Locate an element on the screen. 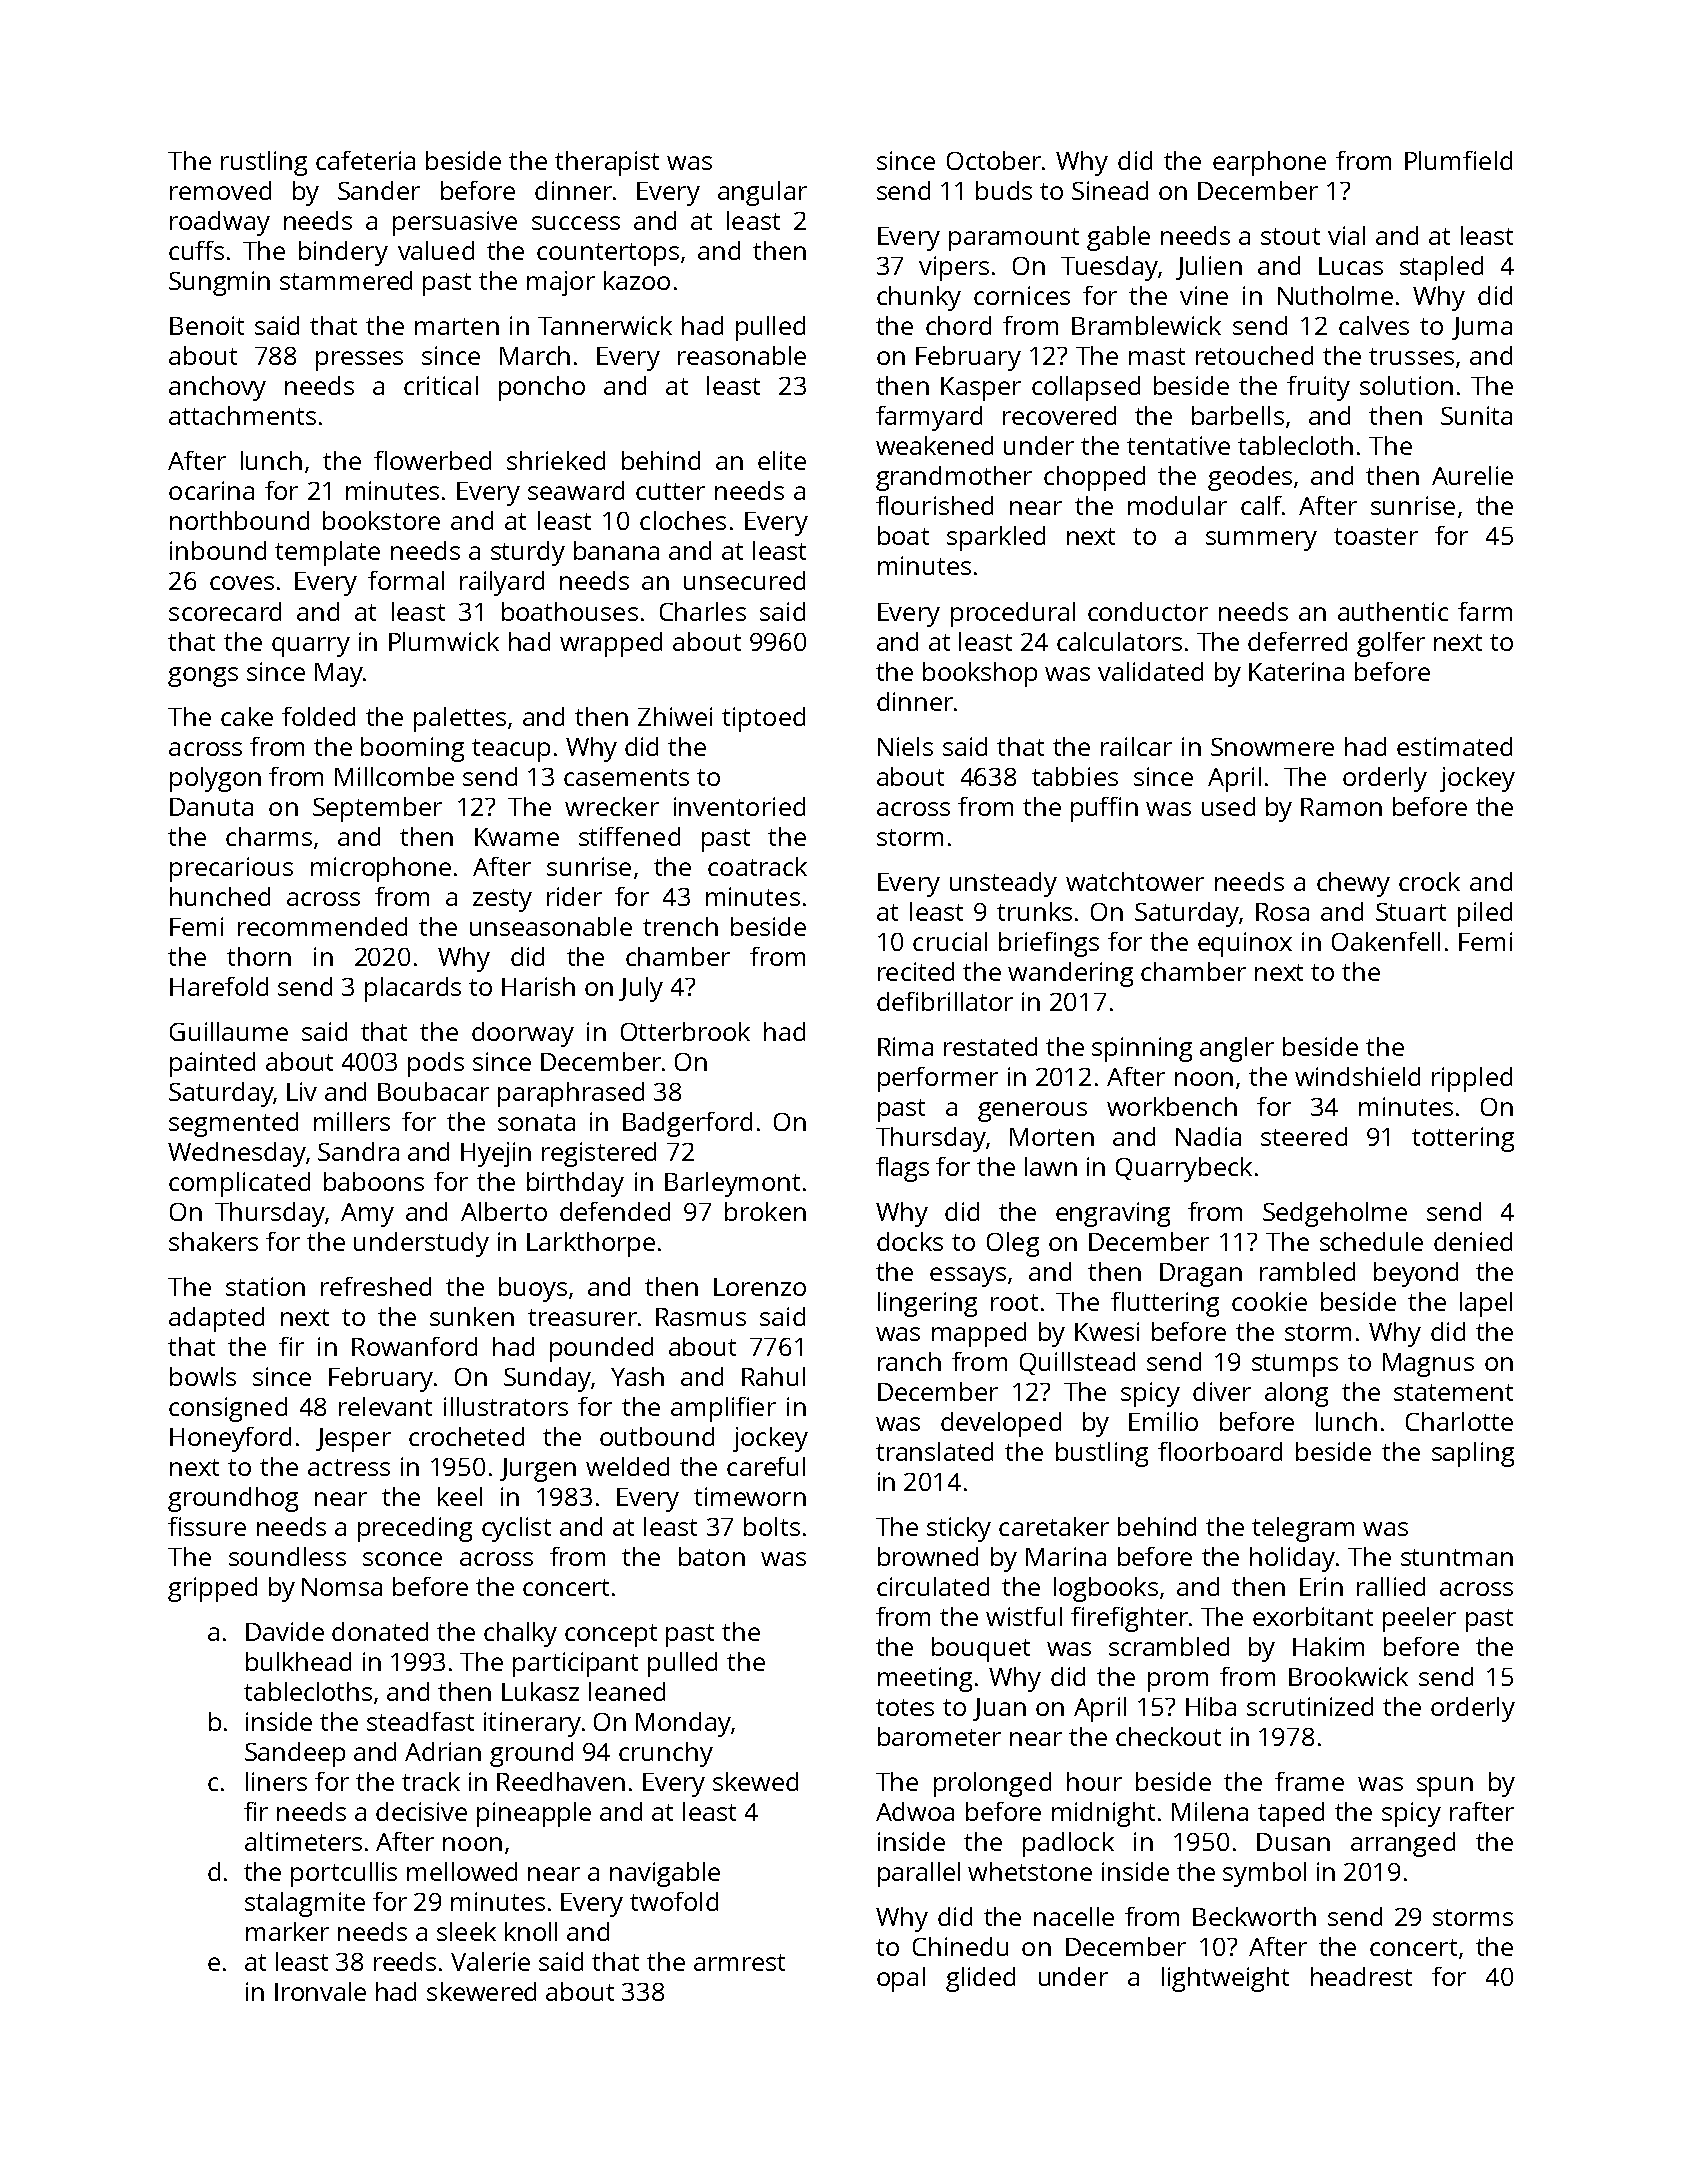 The height and width of the screenshot is (2178, 1683). Plumfield is located at coordinates (1458, 160).
